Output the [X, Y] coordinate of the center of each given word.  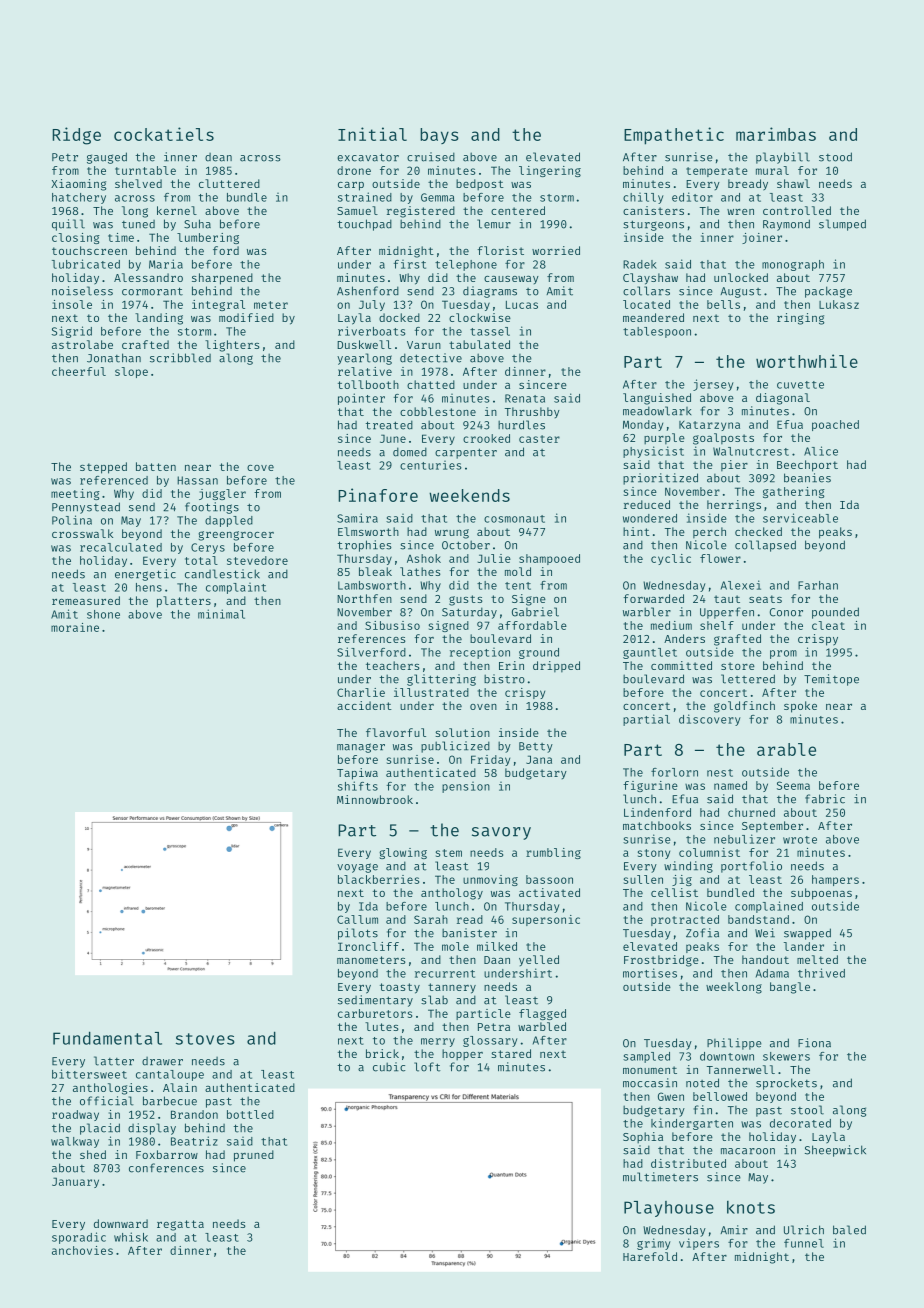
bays [439, 136]
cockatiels [164, 134]
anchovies [82, 1250]
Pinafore [378, 495]
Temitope [831, 680]
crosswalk [82, 533]
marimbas [776, 134]
